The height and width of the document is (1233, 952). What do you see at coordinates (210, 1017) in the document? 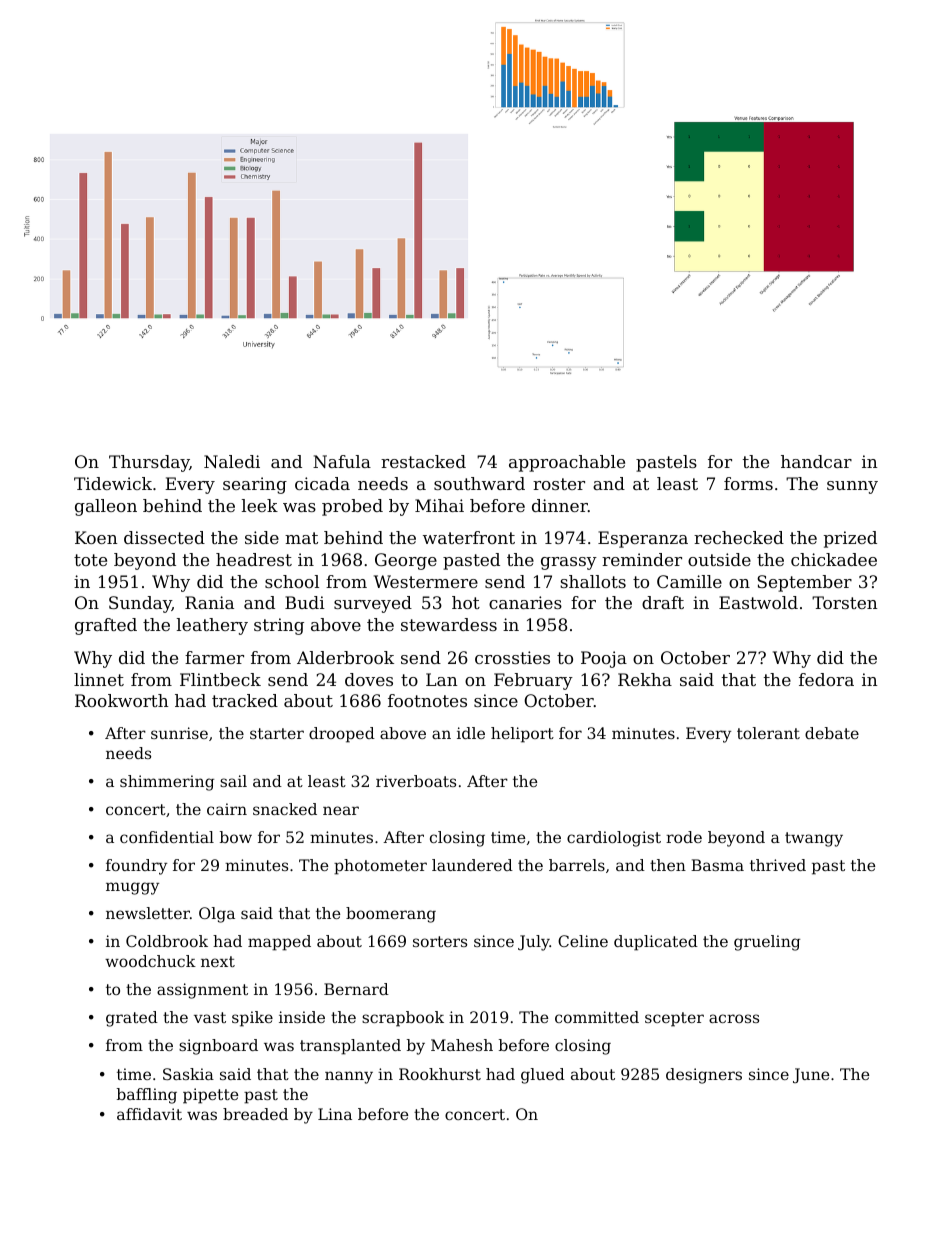
I see `vast` at bounding box center [210, 1017].
